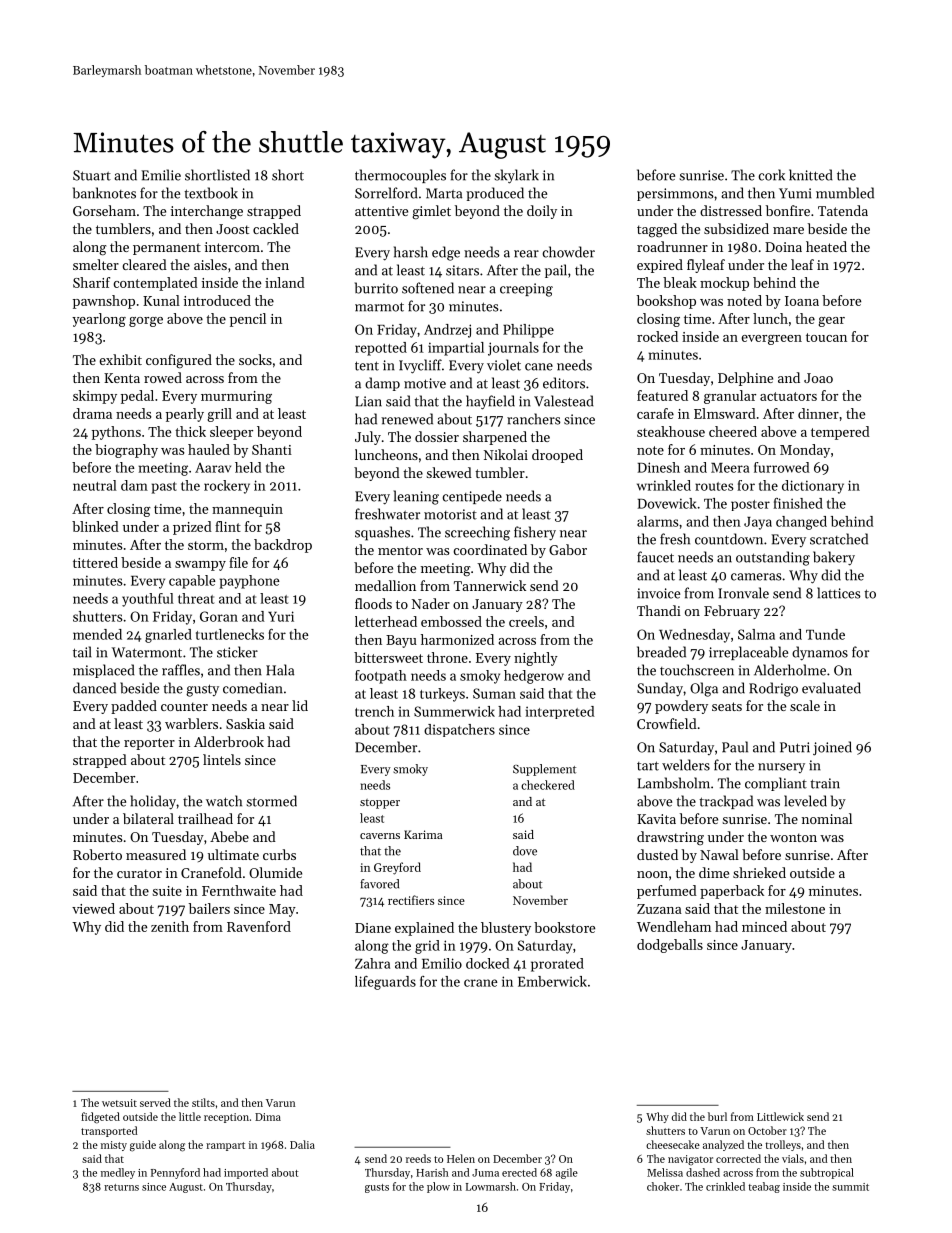 The width and height of the image is (952, 1233). Describe the element at coordinates (400, 550) in the image. I see `mentor` at that location.
